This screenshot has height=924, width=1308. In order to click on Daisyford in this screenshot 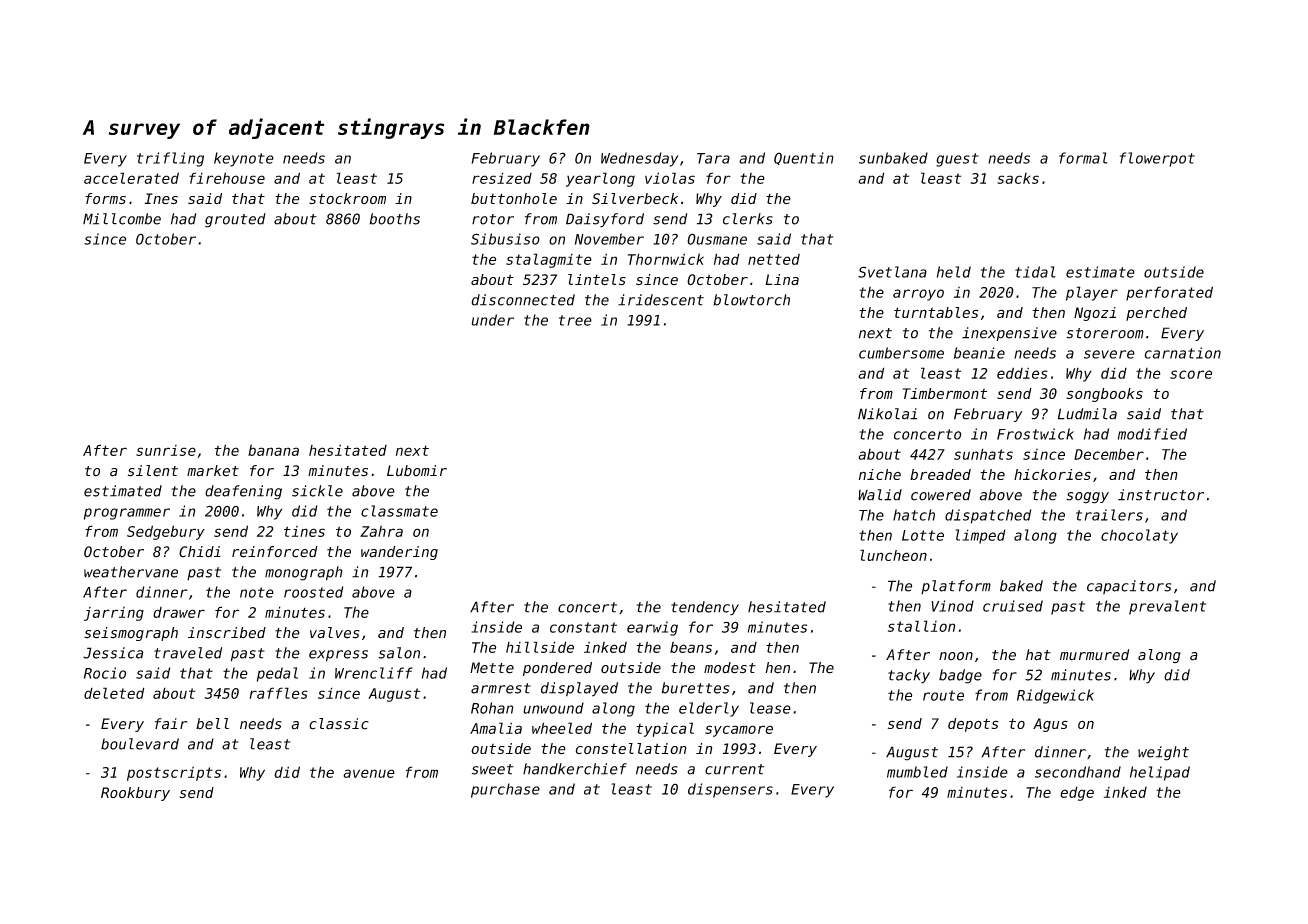, I will do `click(605, 220)`.
